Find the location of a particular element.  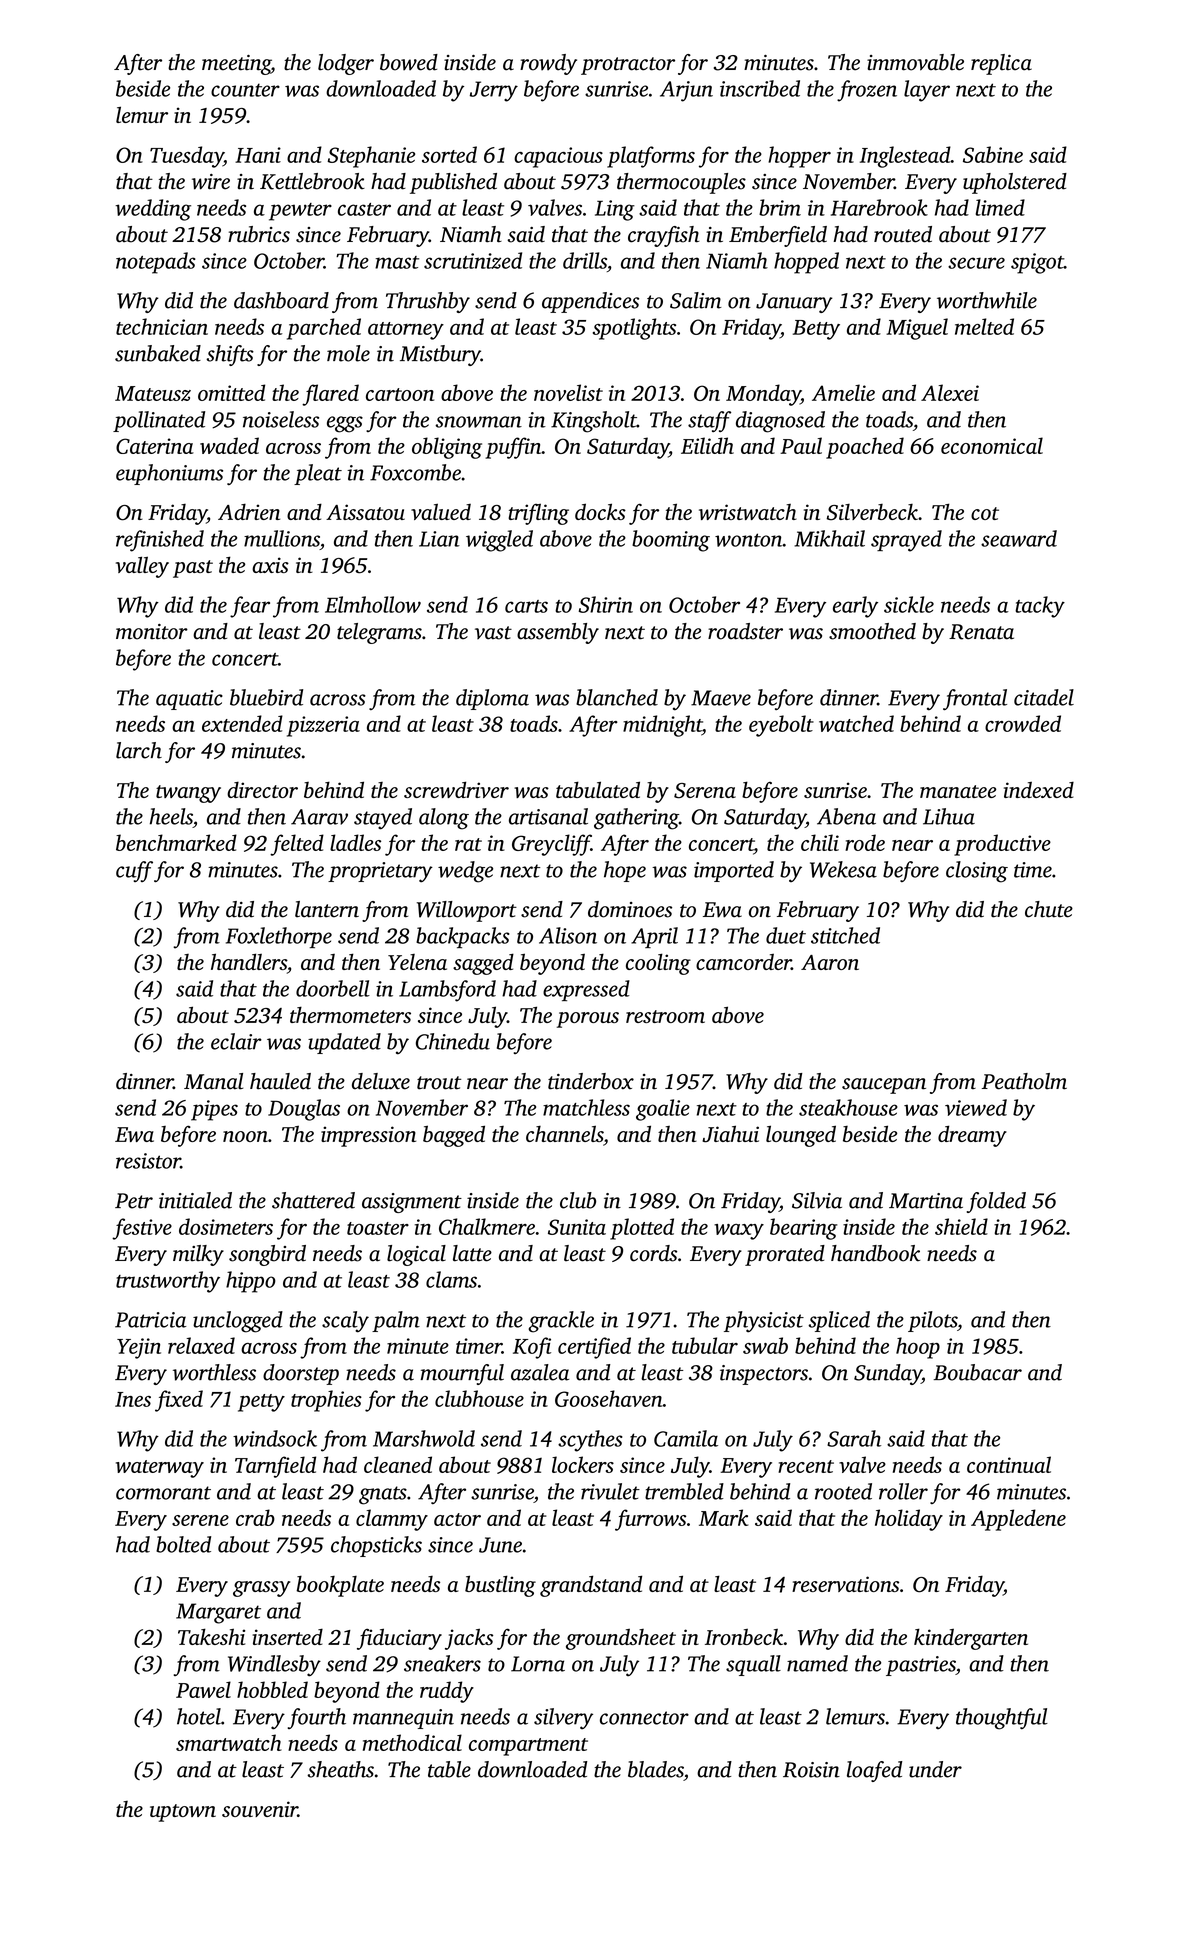

Martina is located at coordinates (926, 1201).
